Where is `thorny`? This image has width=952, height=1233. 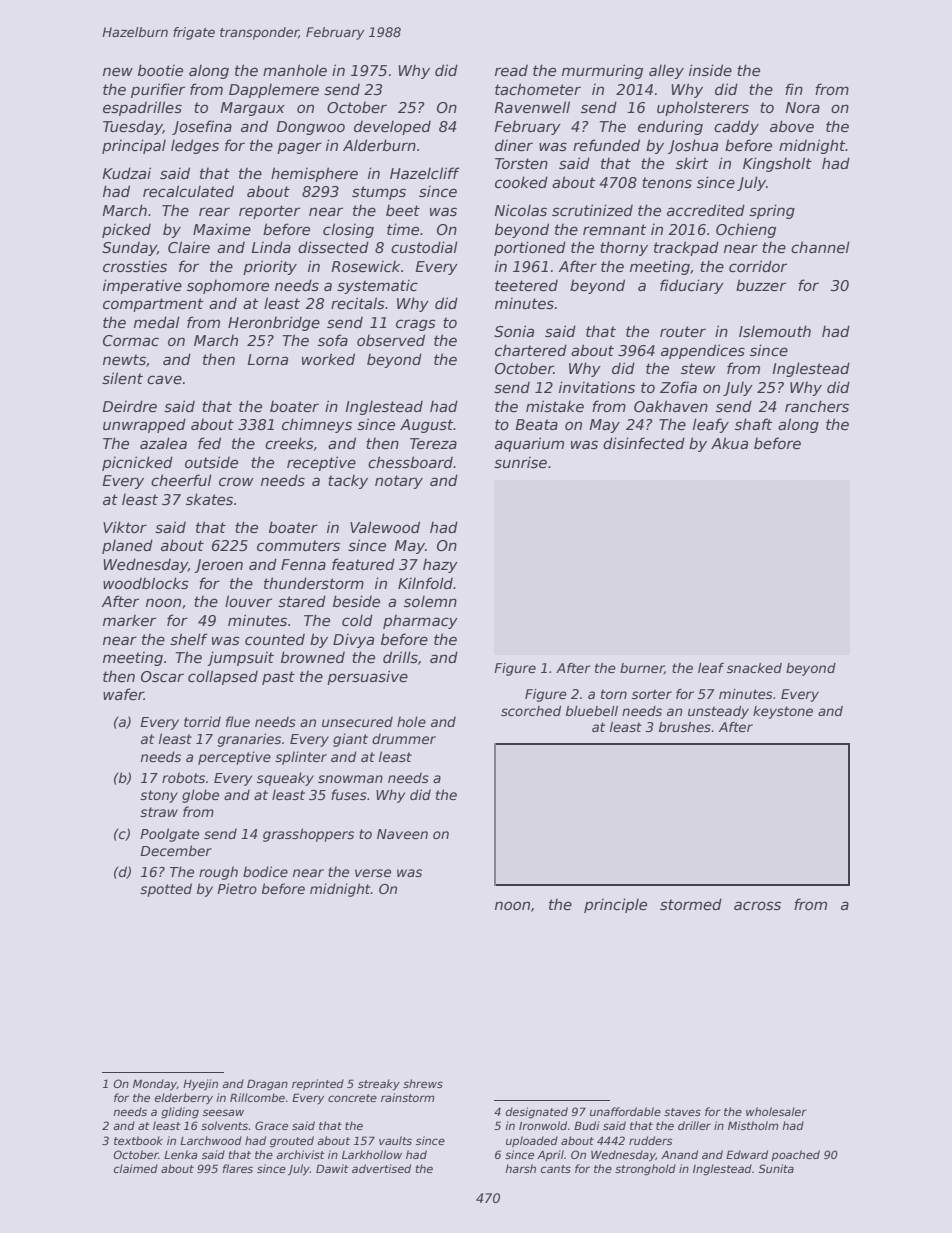 thorny is located at coordinates (624, 248).
